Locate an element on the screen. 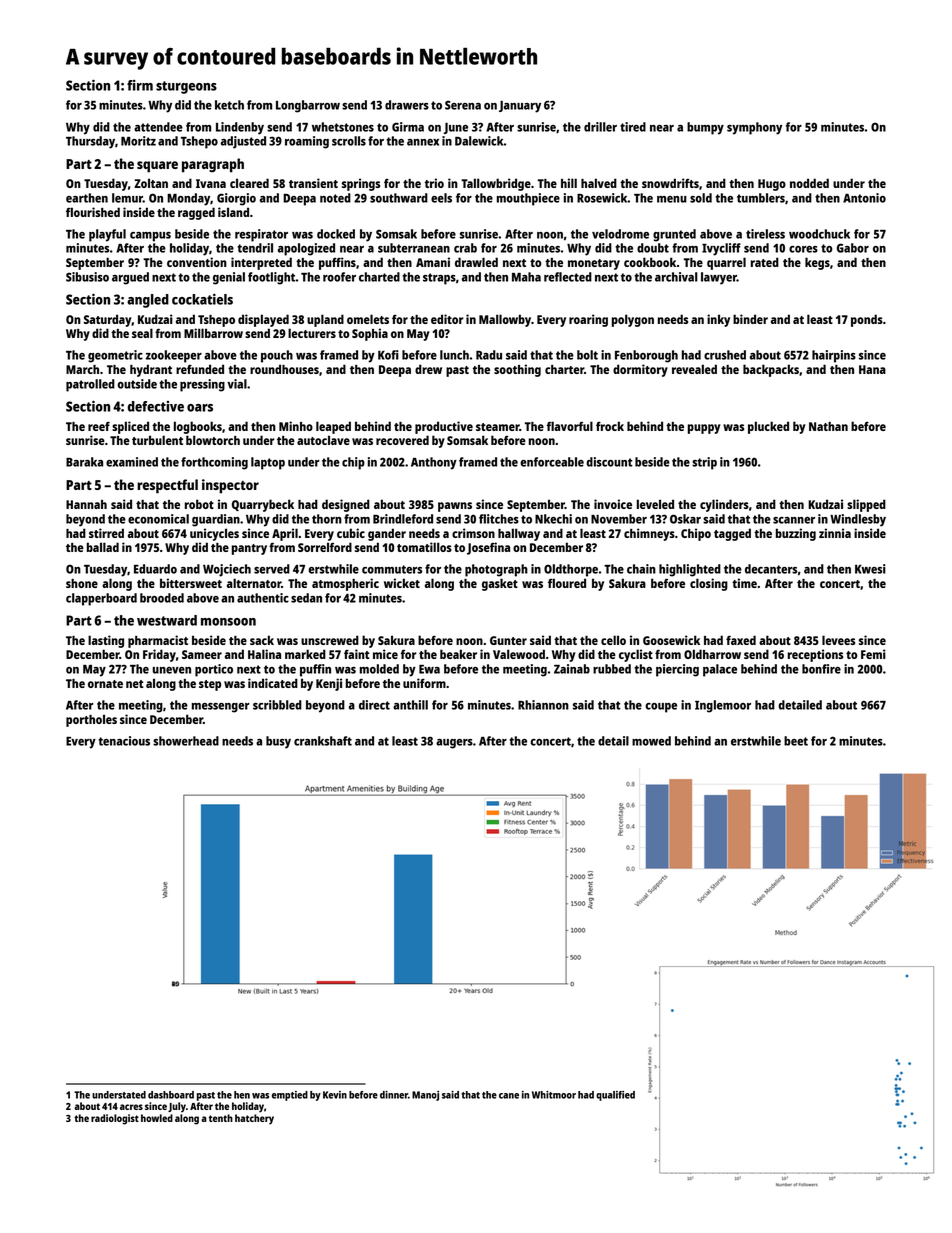 The width and height of the screenshot is (952, 1233). beaker is located at coordinates (458, 654).
